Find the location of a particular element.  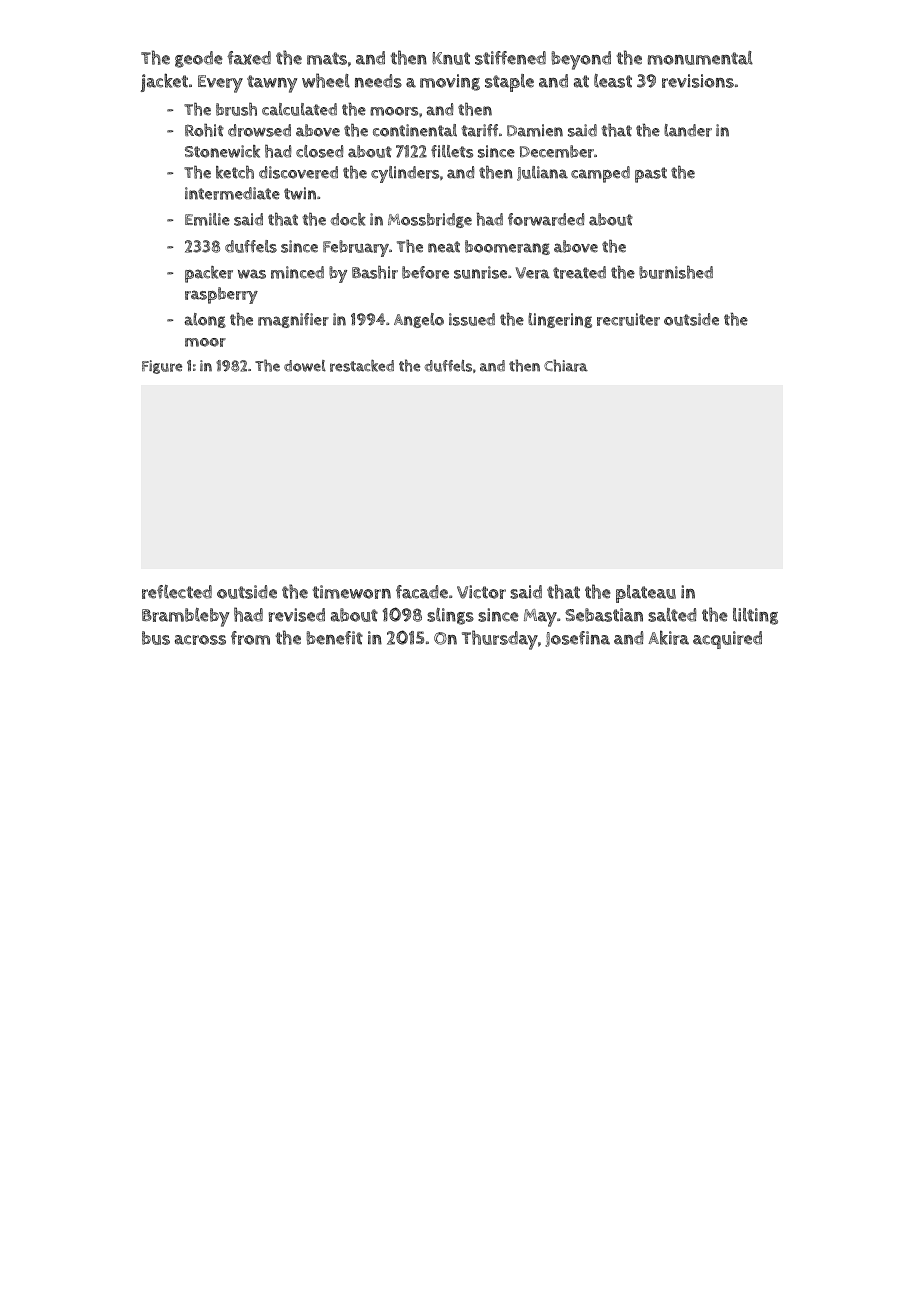

Emilie is located at coordinates (207, 219).
